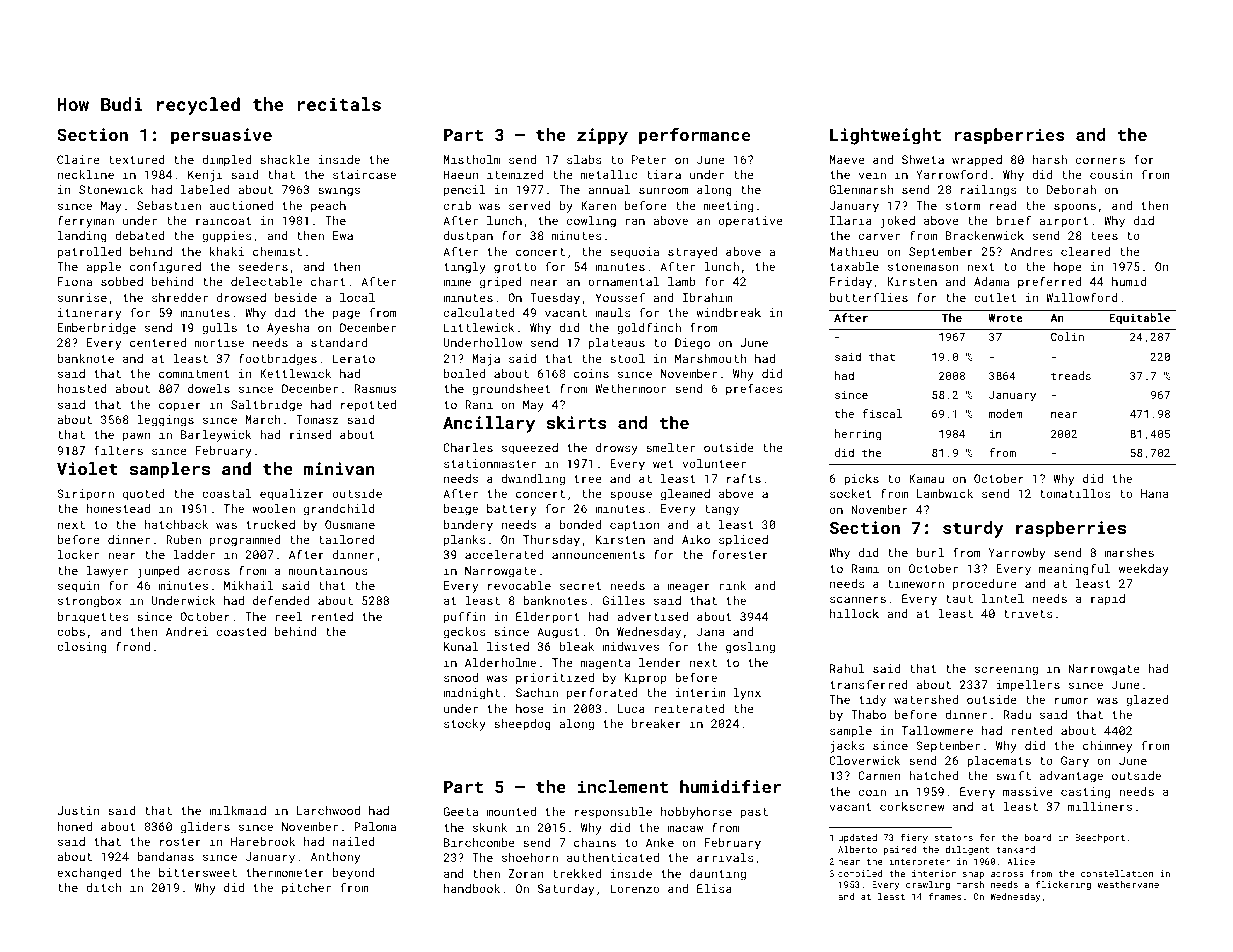 The height and width of the image is (952, 1233). What do you see at coordinates (1075, 493) in the image?
I see `tomatillos` at bounding box center [1075, 493].
